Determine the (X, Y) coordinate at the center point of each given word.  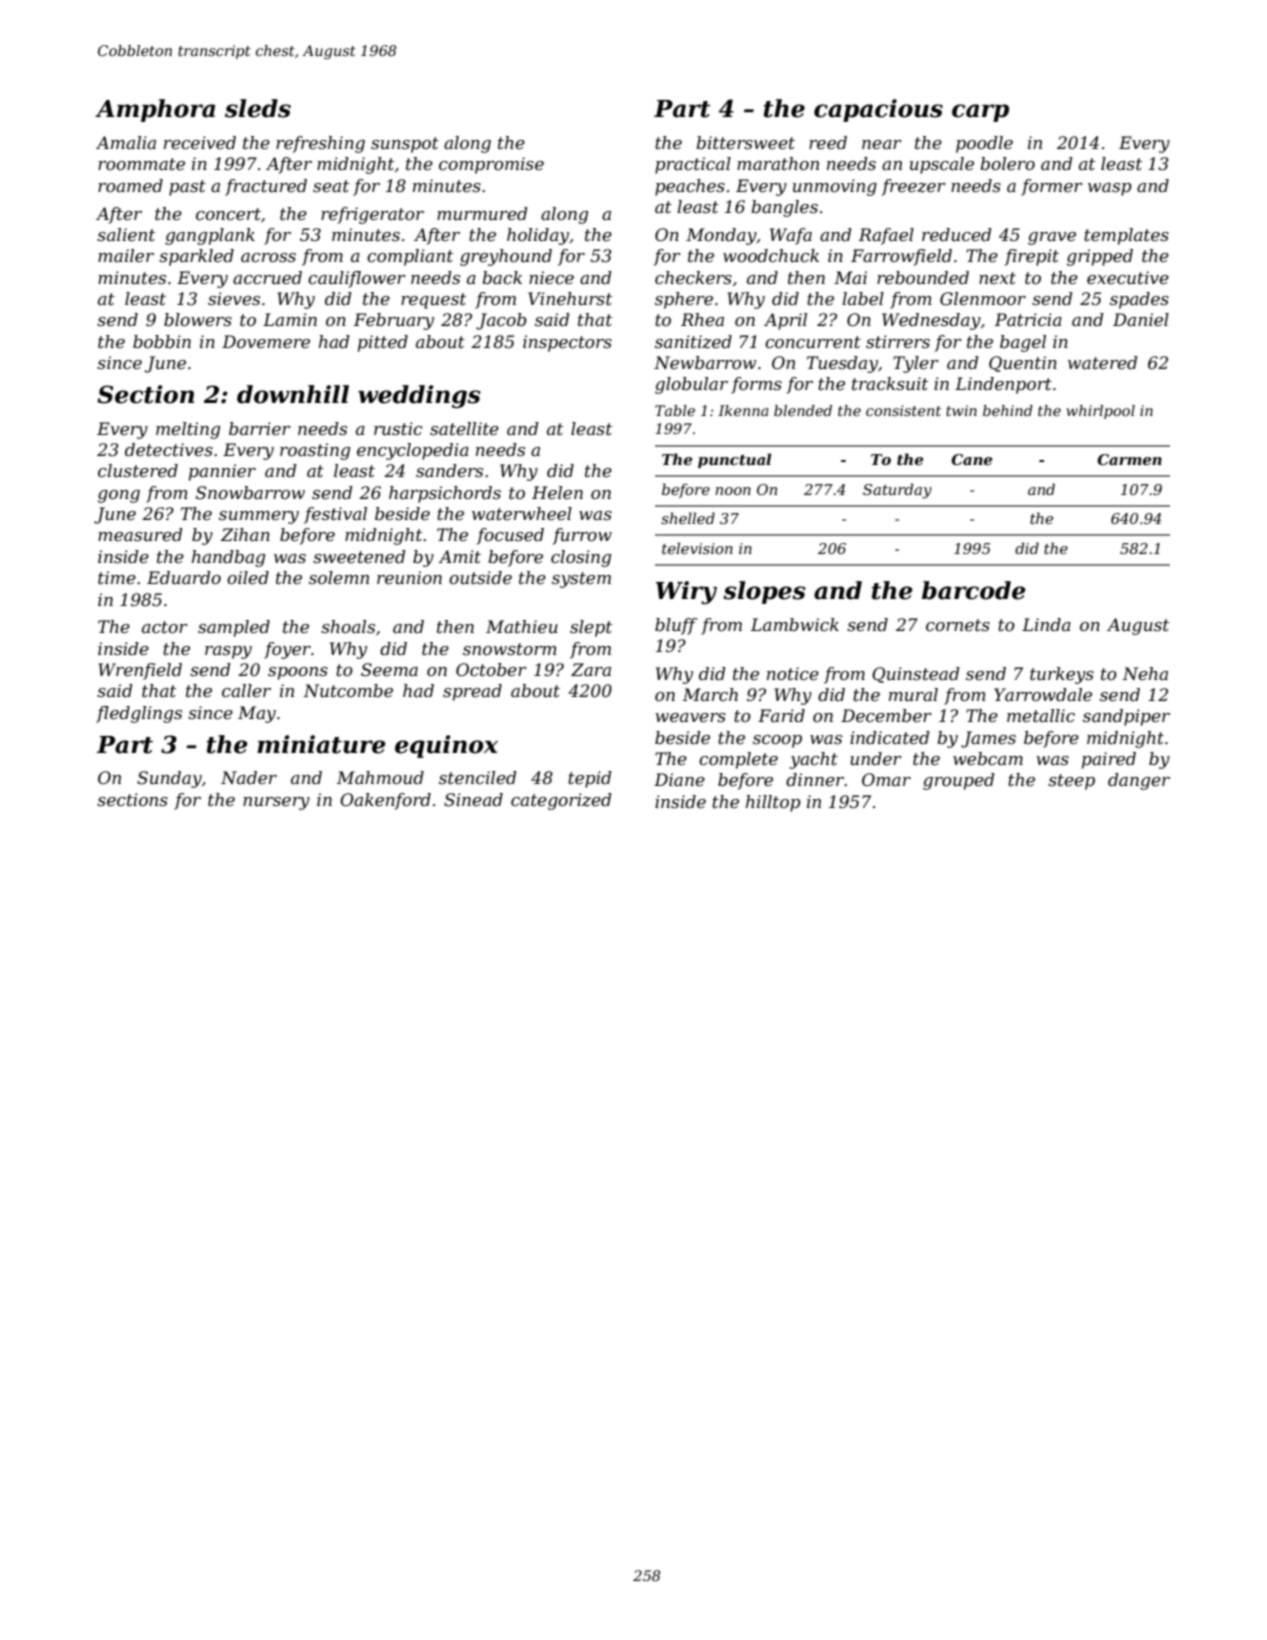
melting (188, 430)
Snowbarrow (250, 492)
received (200, 142)
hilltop (773, 803)
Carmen (1129, 459)
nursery (276, 803)
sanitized (693, 342)
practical (693, 165)
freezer (914, 187)
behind (1008, 410)
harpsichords (445, 494)
